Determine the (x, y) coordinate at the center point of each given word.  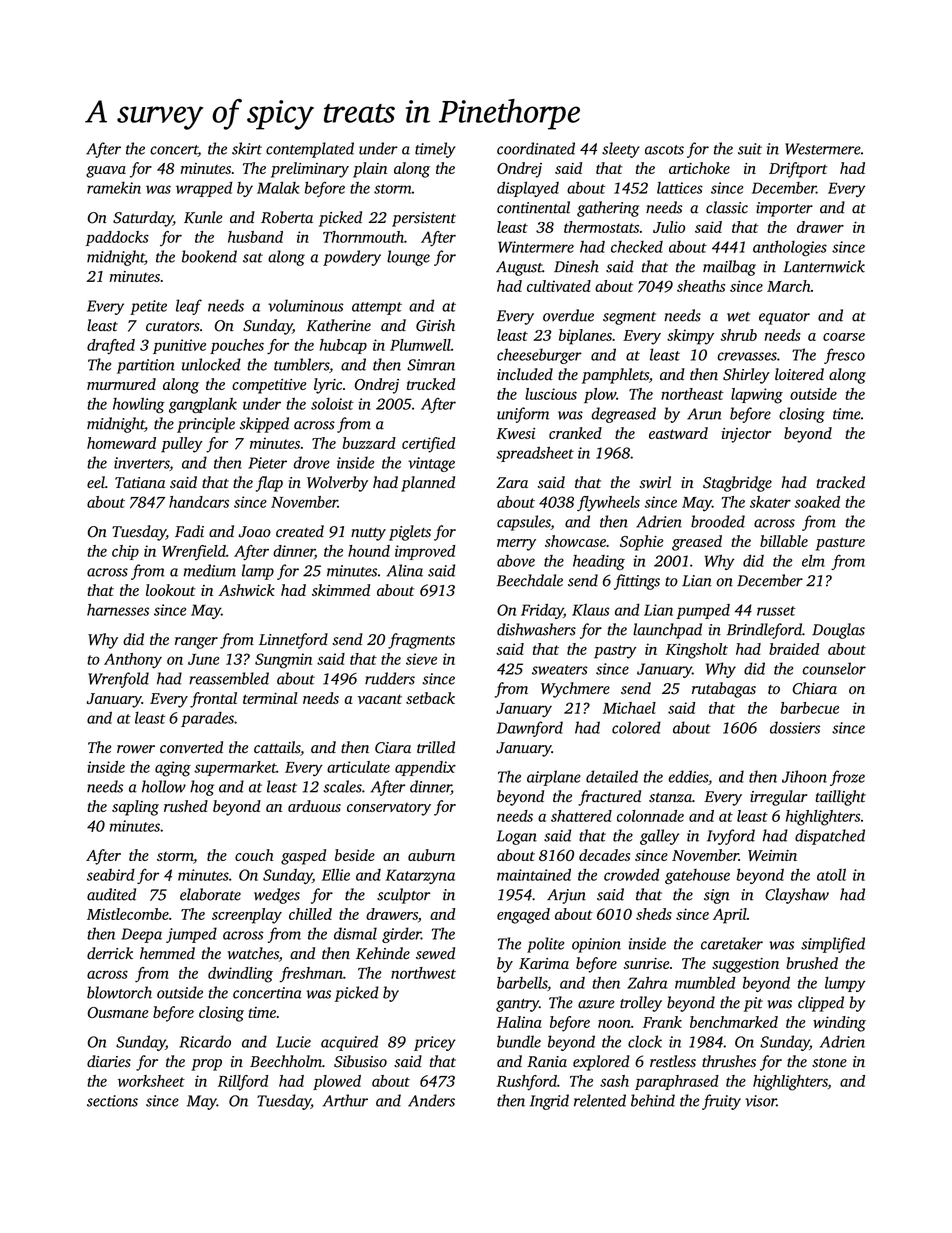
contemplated (310, 150)
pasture (840, 544)
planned (428, 484)
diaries (109, 1061)
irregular (779, 798)
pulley (182, 445)
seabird (111, 875)
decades (604, 855)
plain (370, 170)
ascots (664, 150)
